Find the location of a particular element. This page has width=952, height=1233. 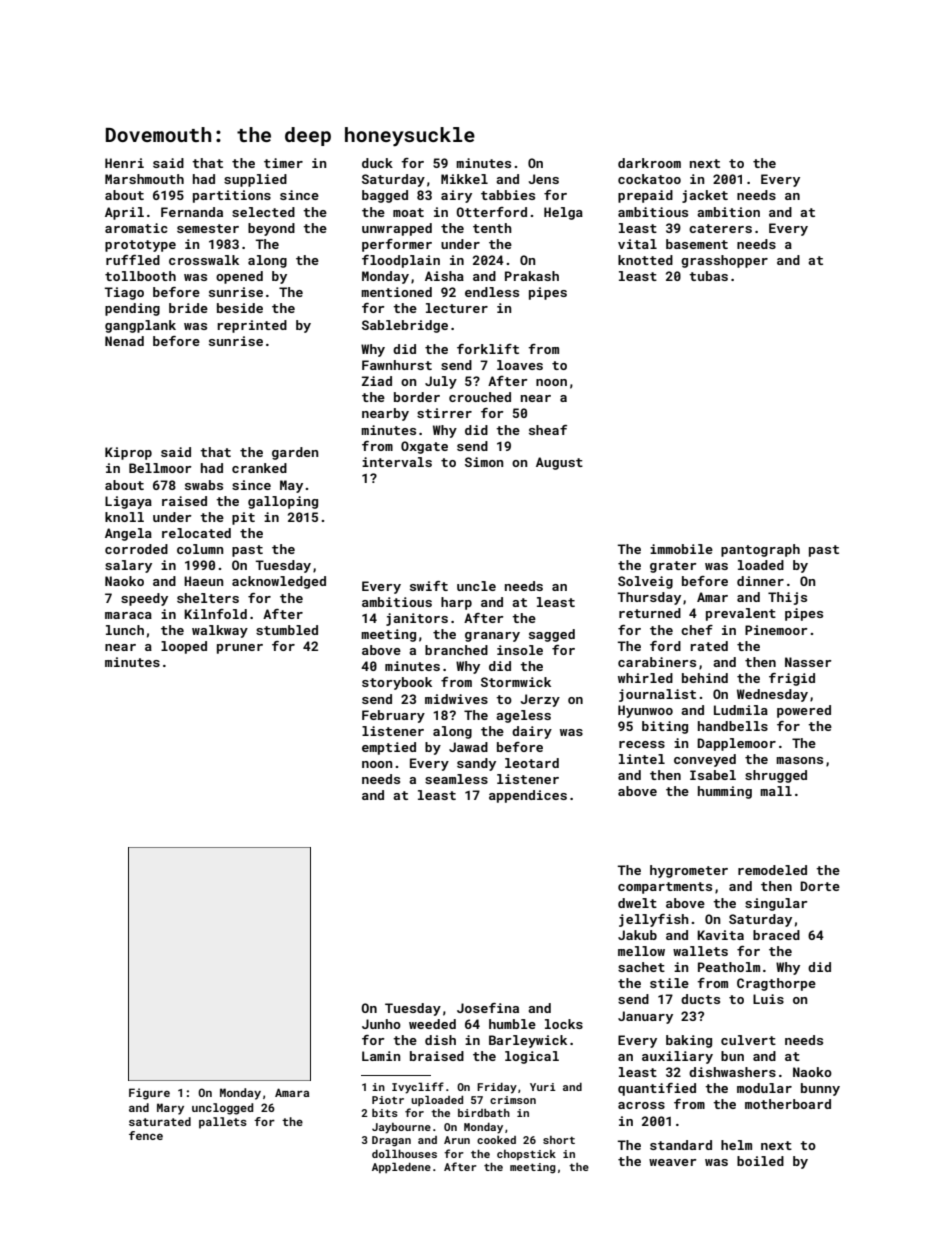

stirrer is located at coordinates (444, 413).
